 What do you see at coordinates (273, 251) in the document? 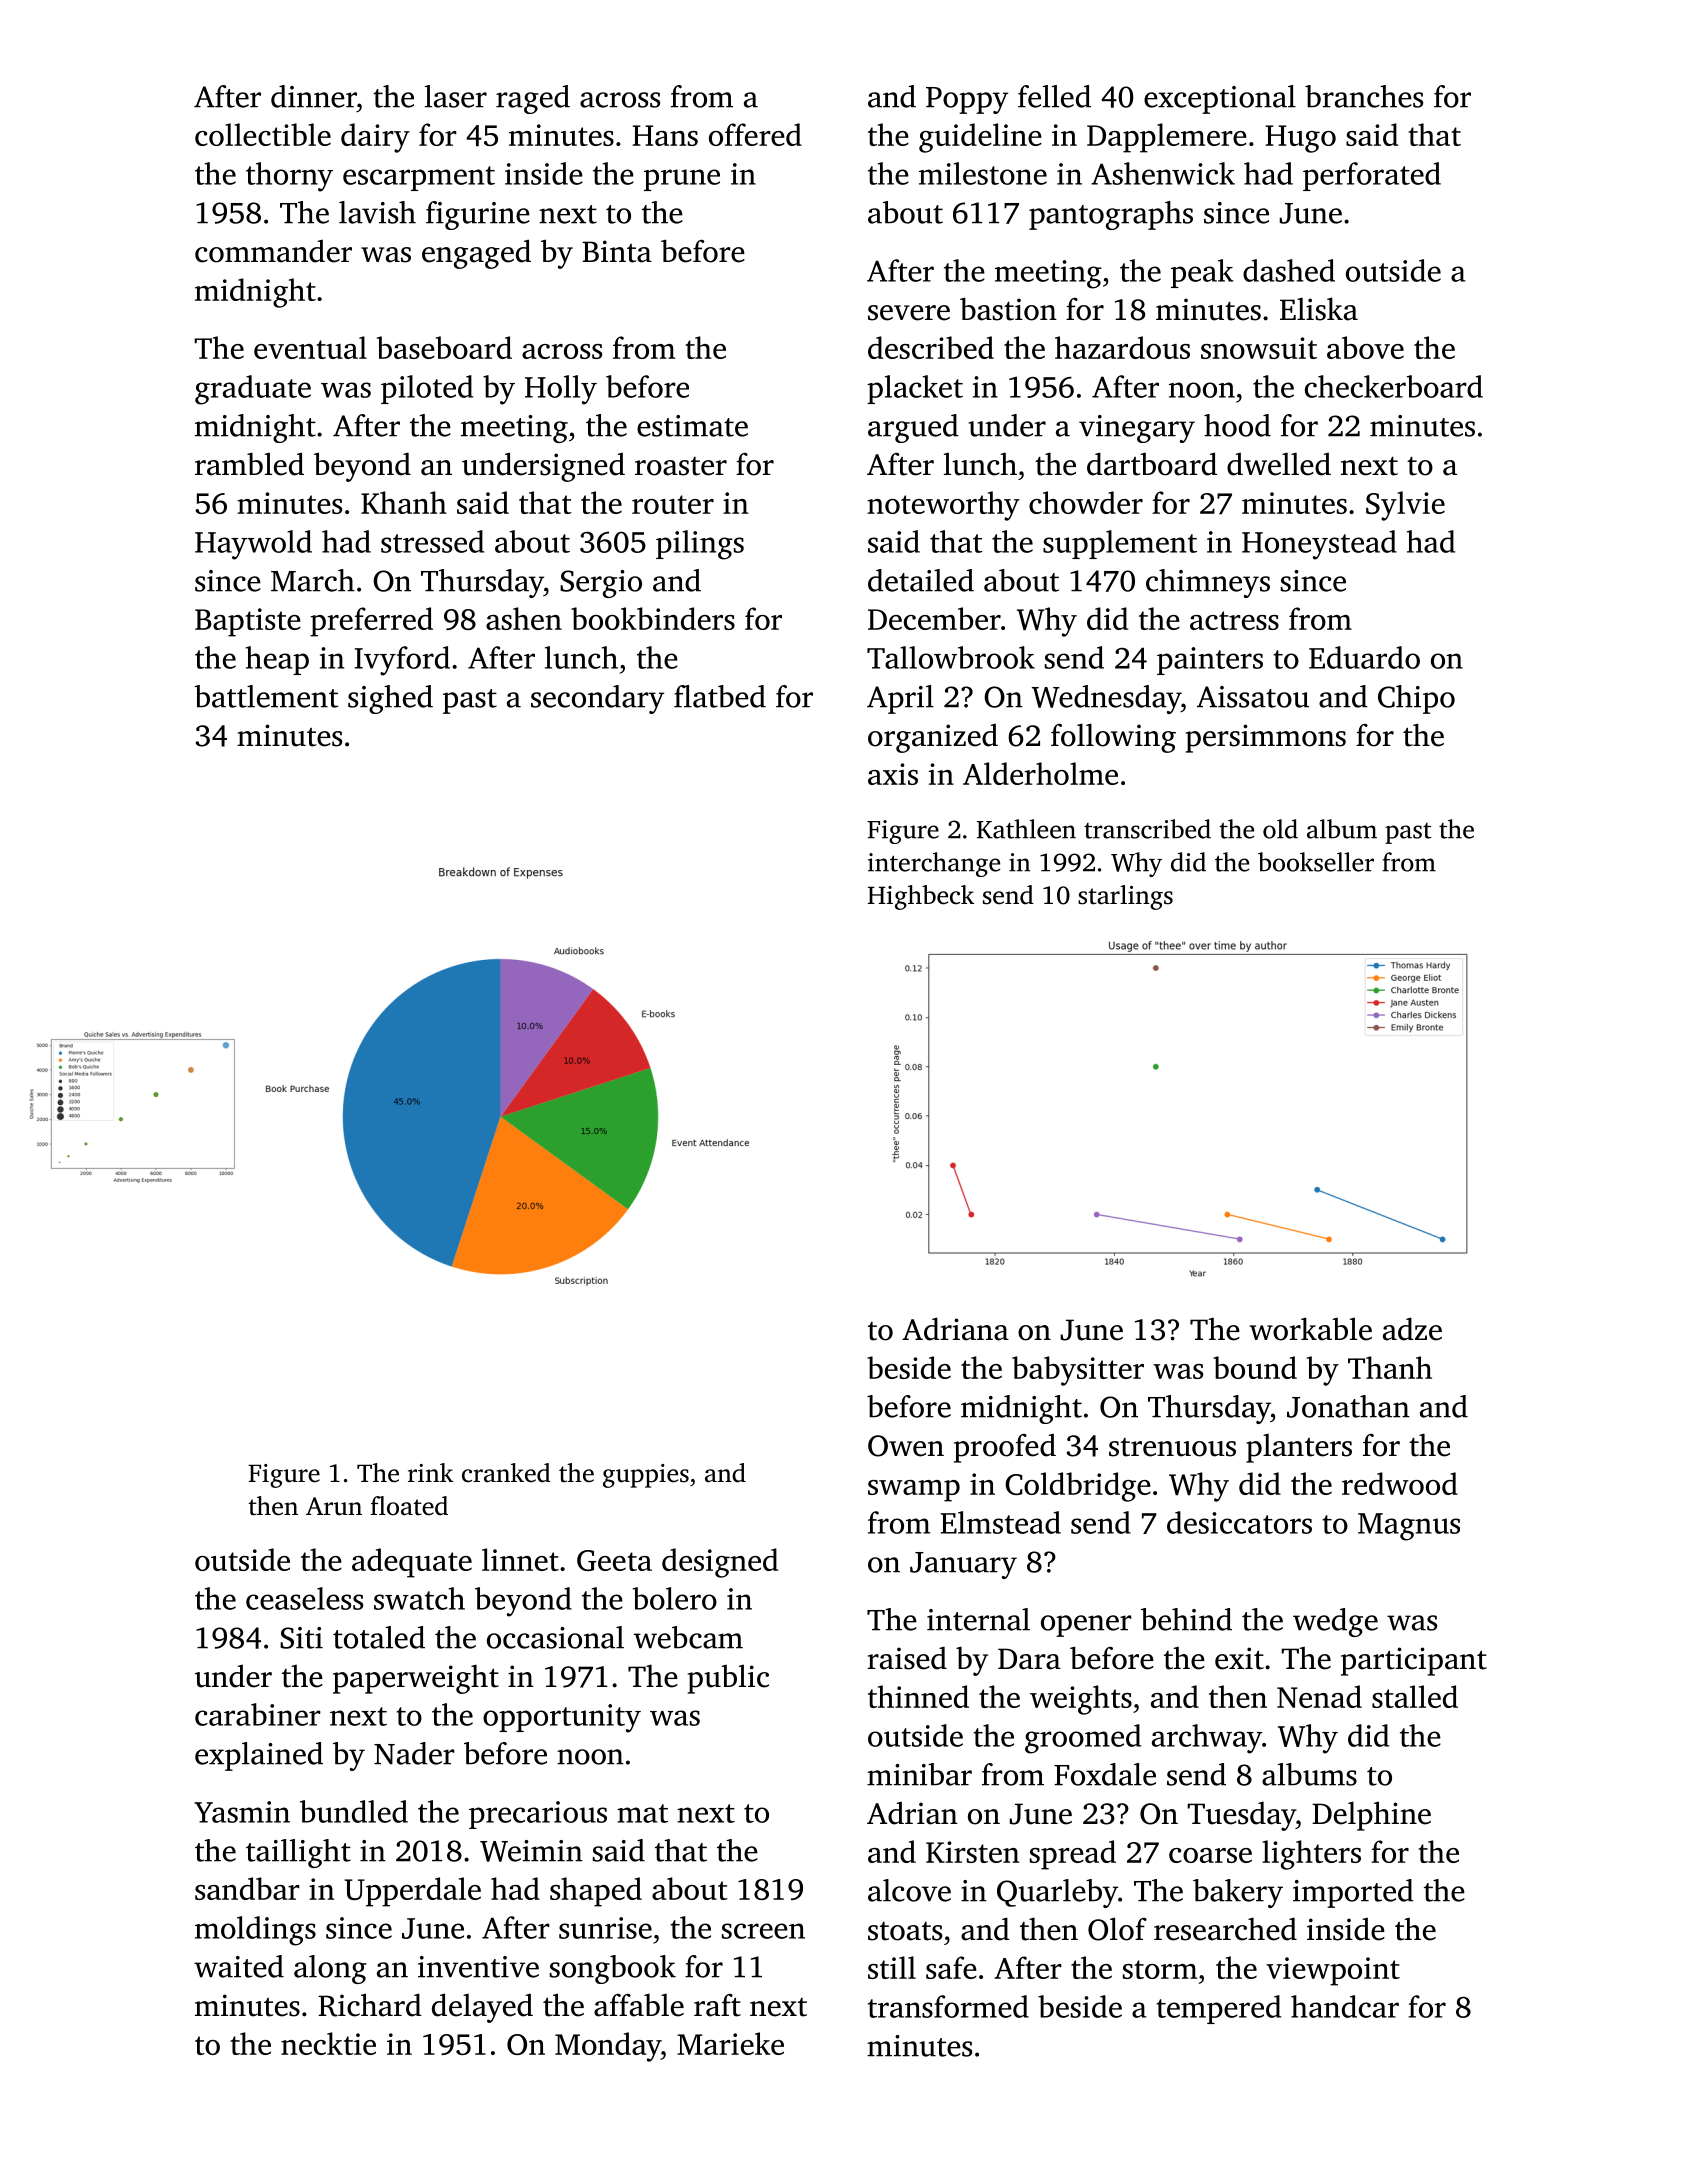
I see `commander` at bounding box center [273, 251].
